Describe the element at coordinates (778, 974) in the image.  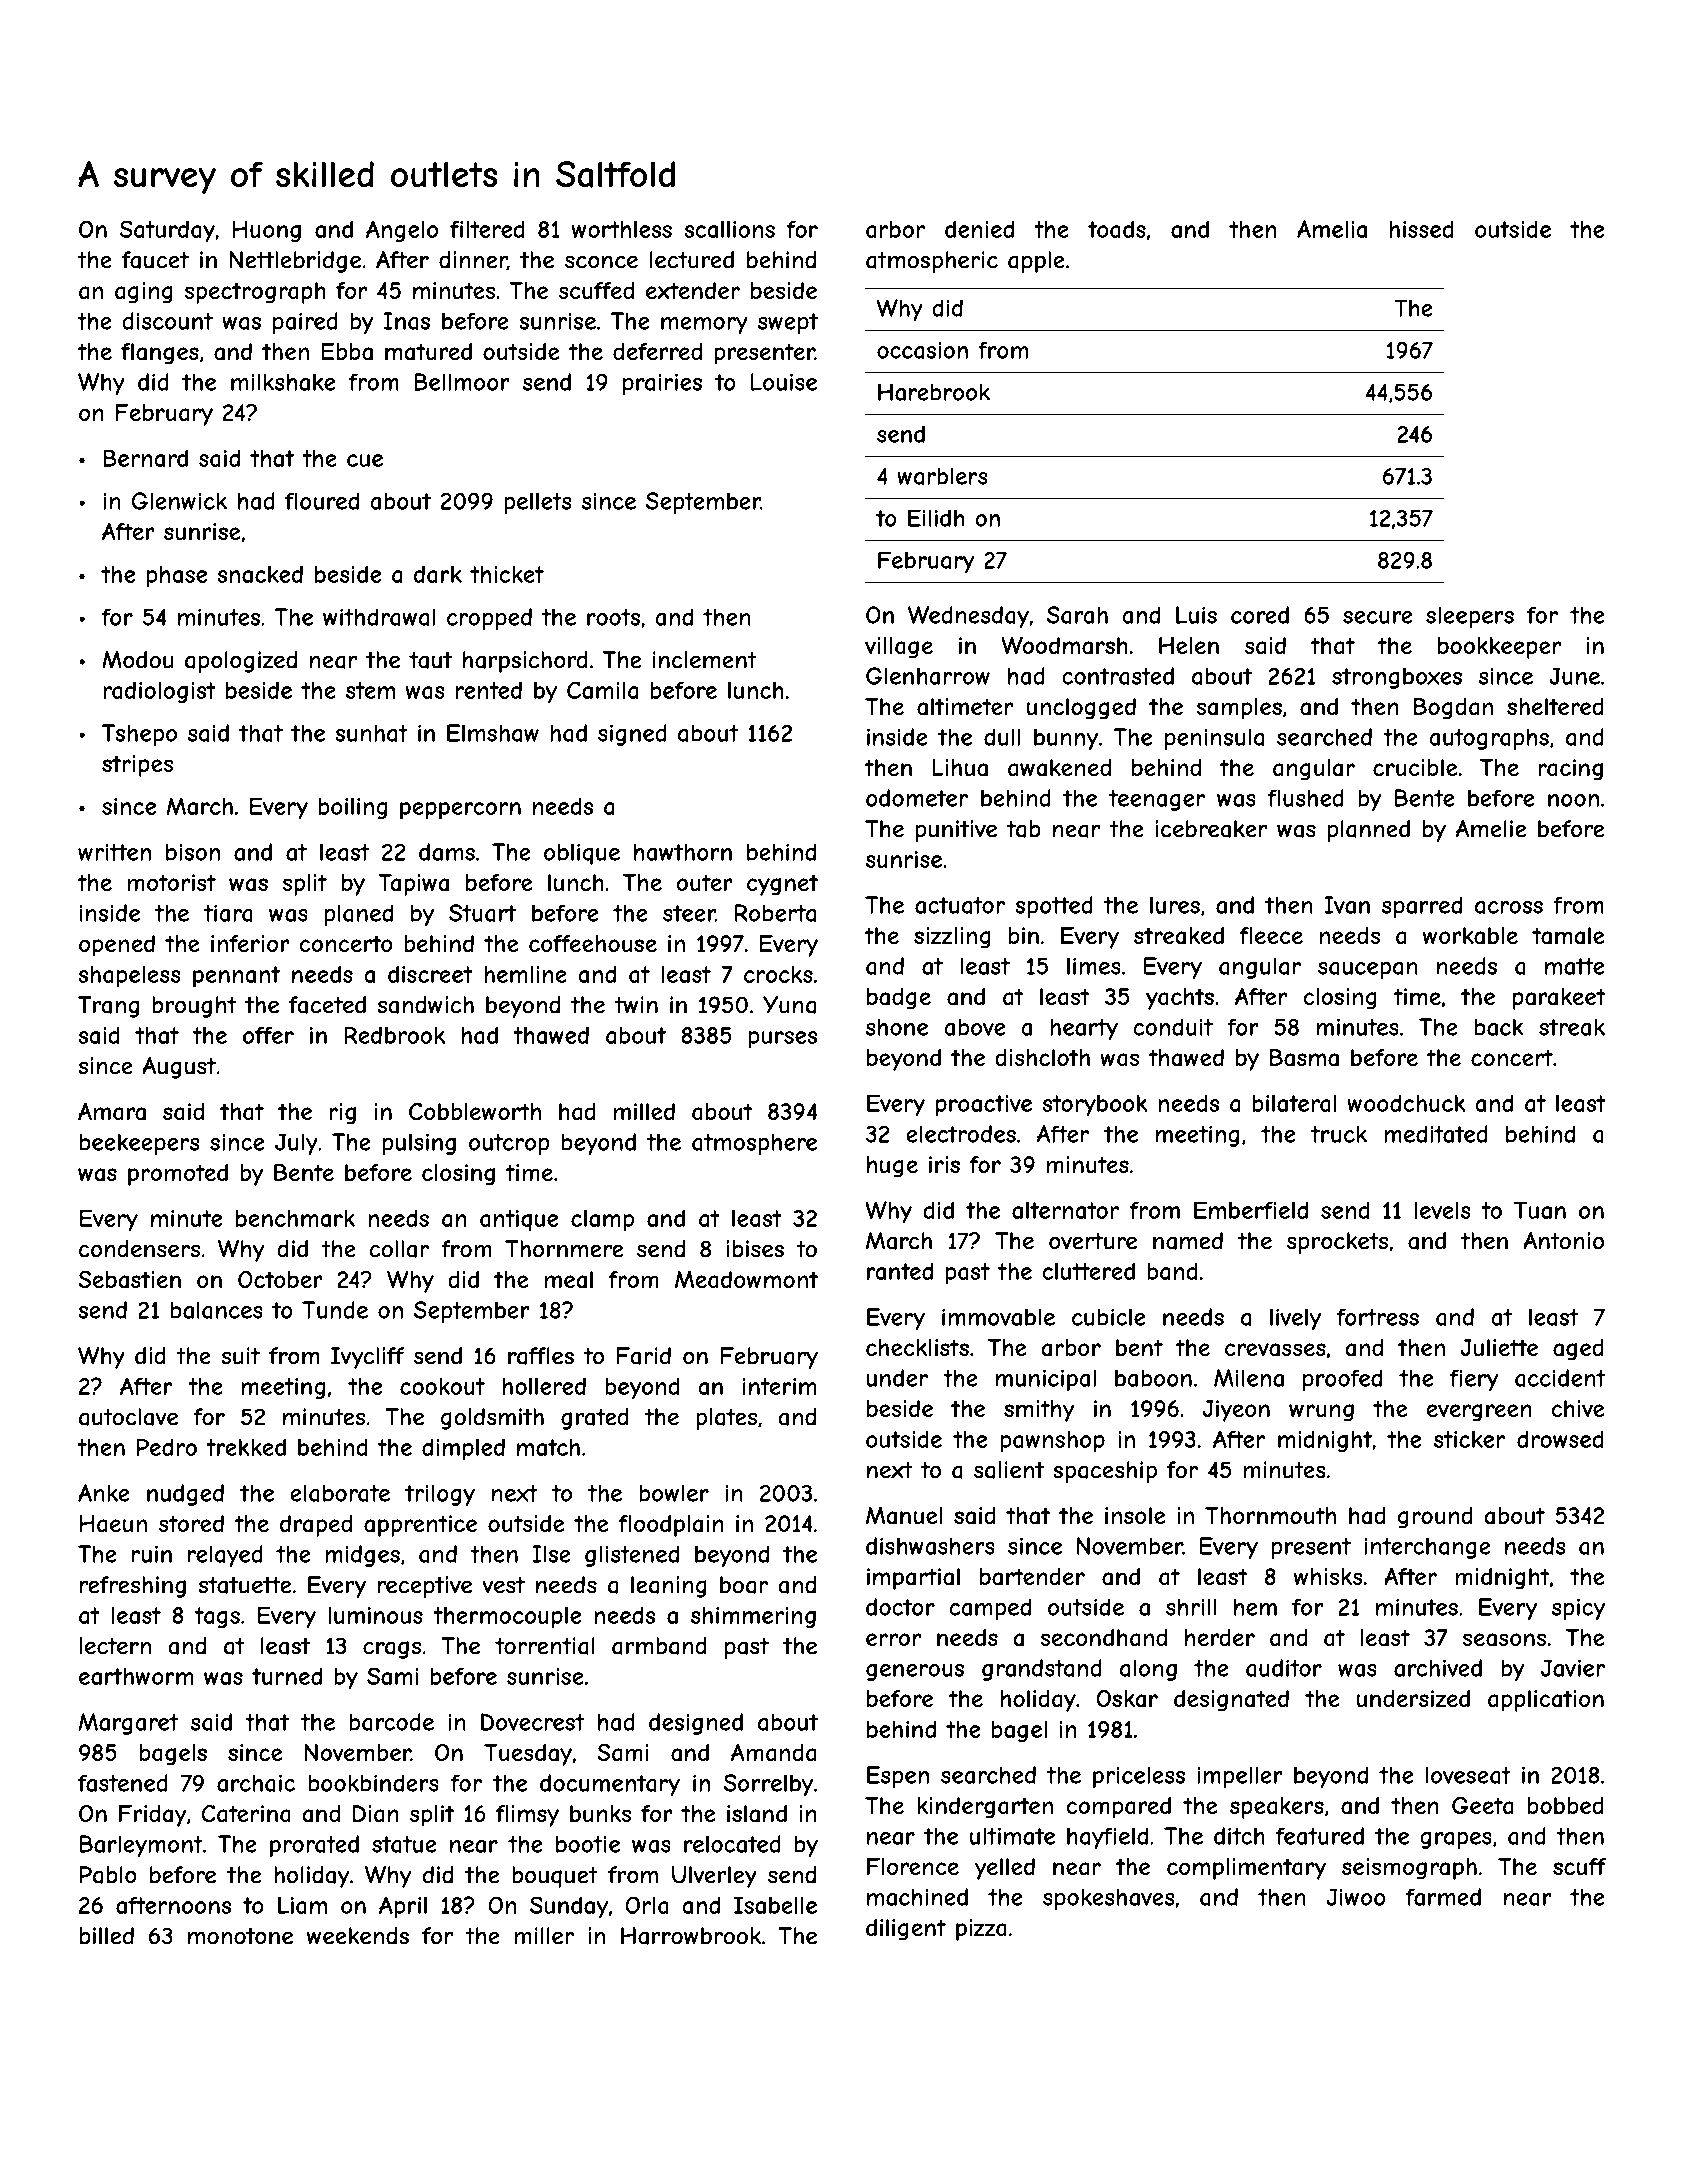
I see `crocks` at that location.
